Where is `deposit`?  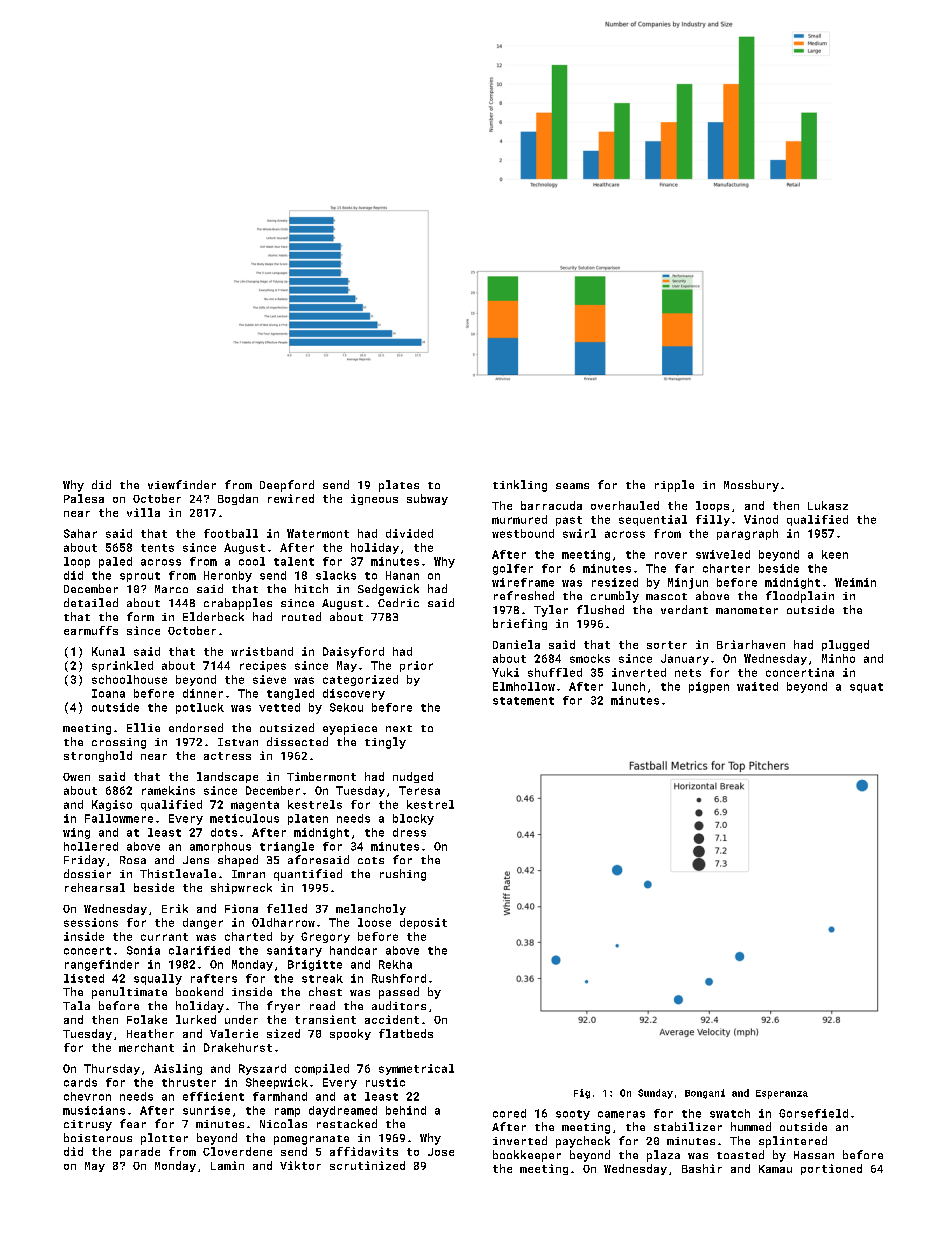 deposit is located at coordinates (423, 923).
